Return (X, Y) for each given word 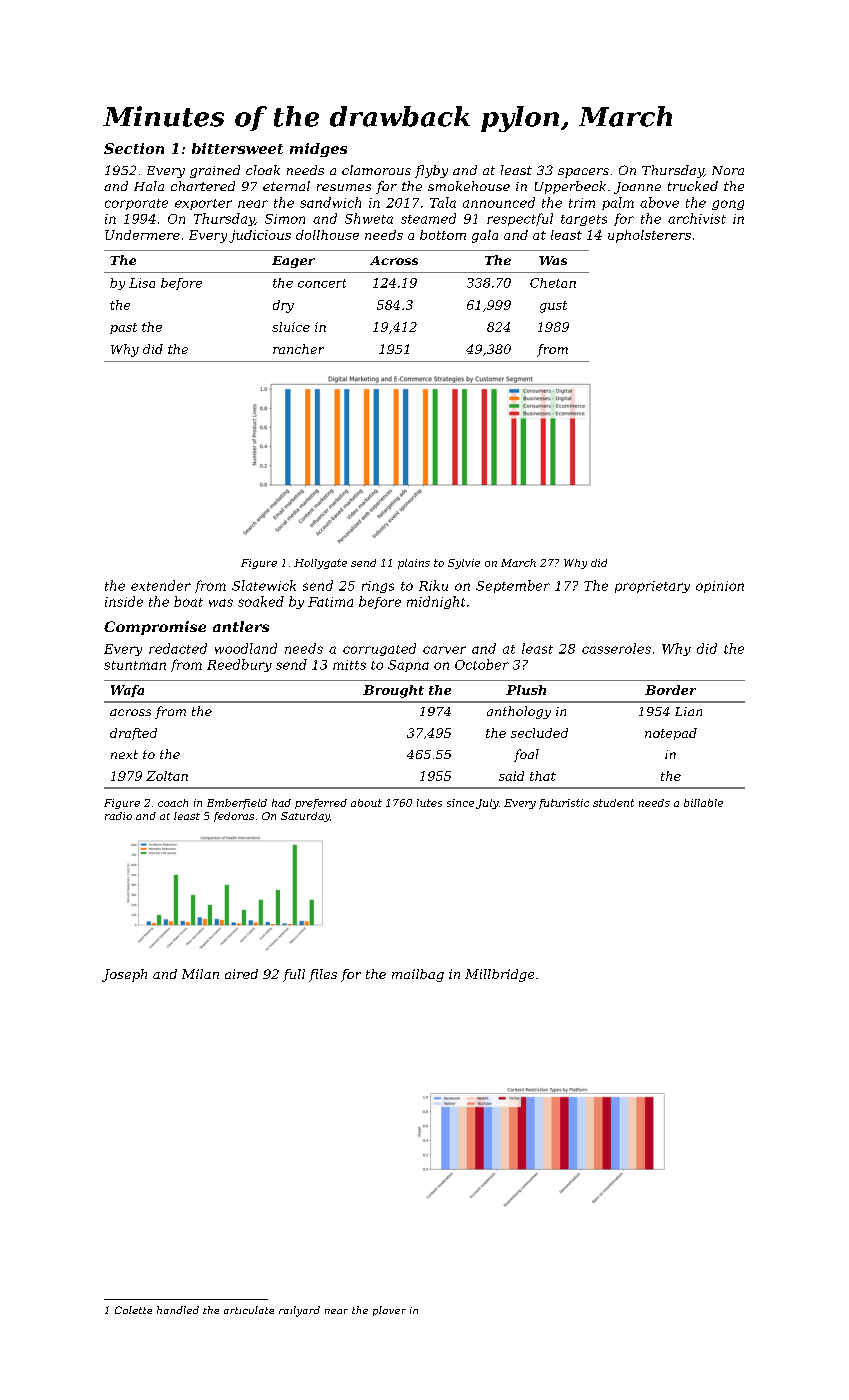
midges (318, 150)
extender (161, 585)
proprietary (652, 587)
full (294, 975)
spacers (583, 173)
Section (134, 148)
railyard (299, 1311)
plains (414, 564)
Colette (133, 1310)
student (613, 803)
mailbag (418, 975)
